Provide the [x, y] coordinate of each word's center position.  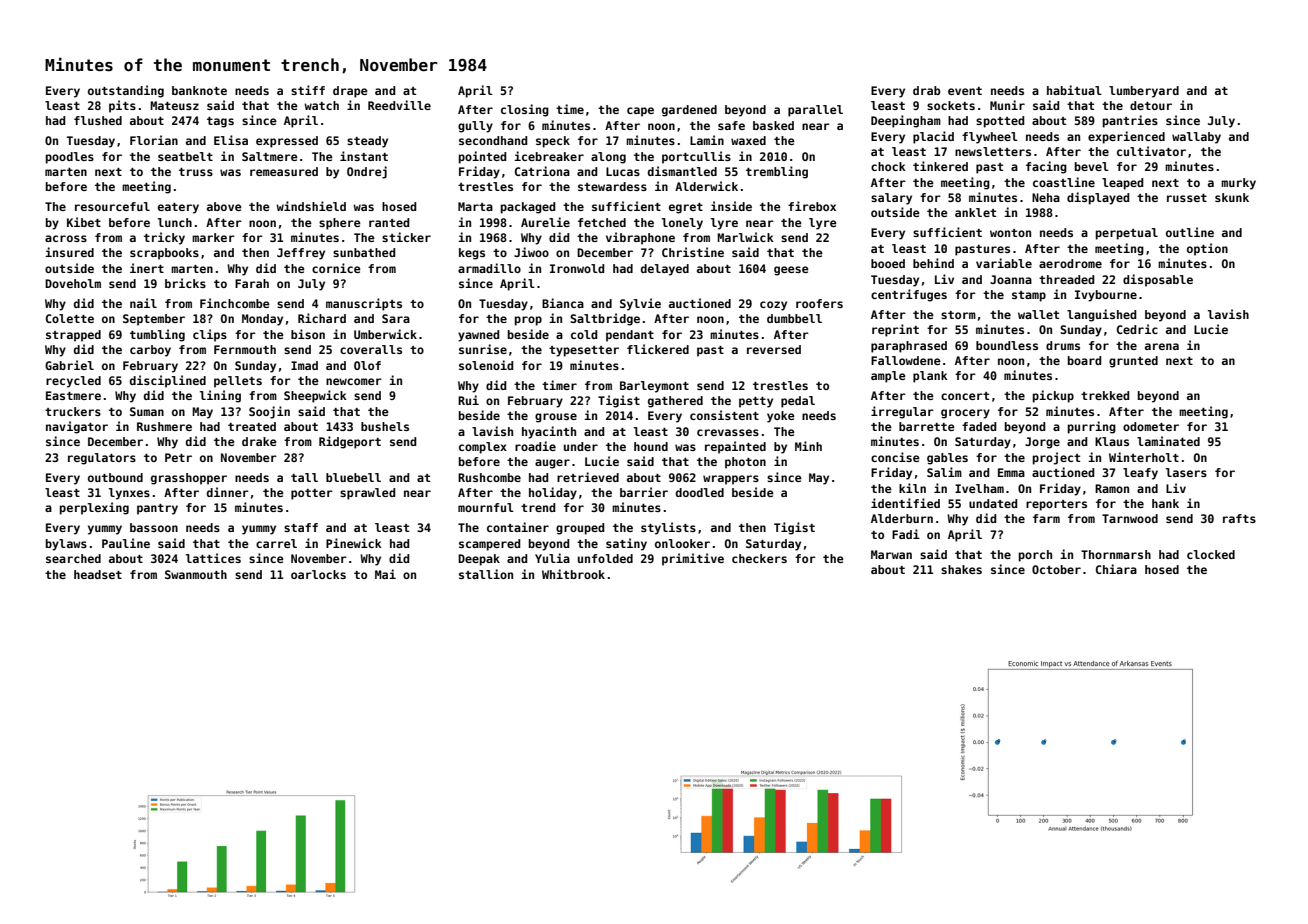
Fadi [906, 534]
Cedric [1137, 329]
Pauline [126, 543]
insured [69, 252]
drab [926, 90]
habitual [1074, 90]
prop [528, 321]
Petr [178, 457]
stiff [308, 90]
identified [905, 503]
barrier [644, 492]
